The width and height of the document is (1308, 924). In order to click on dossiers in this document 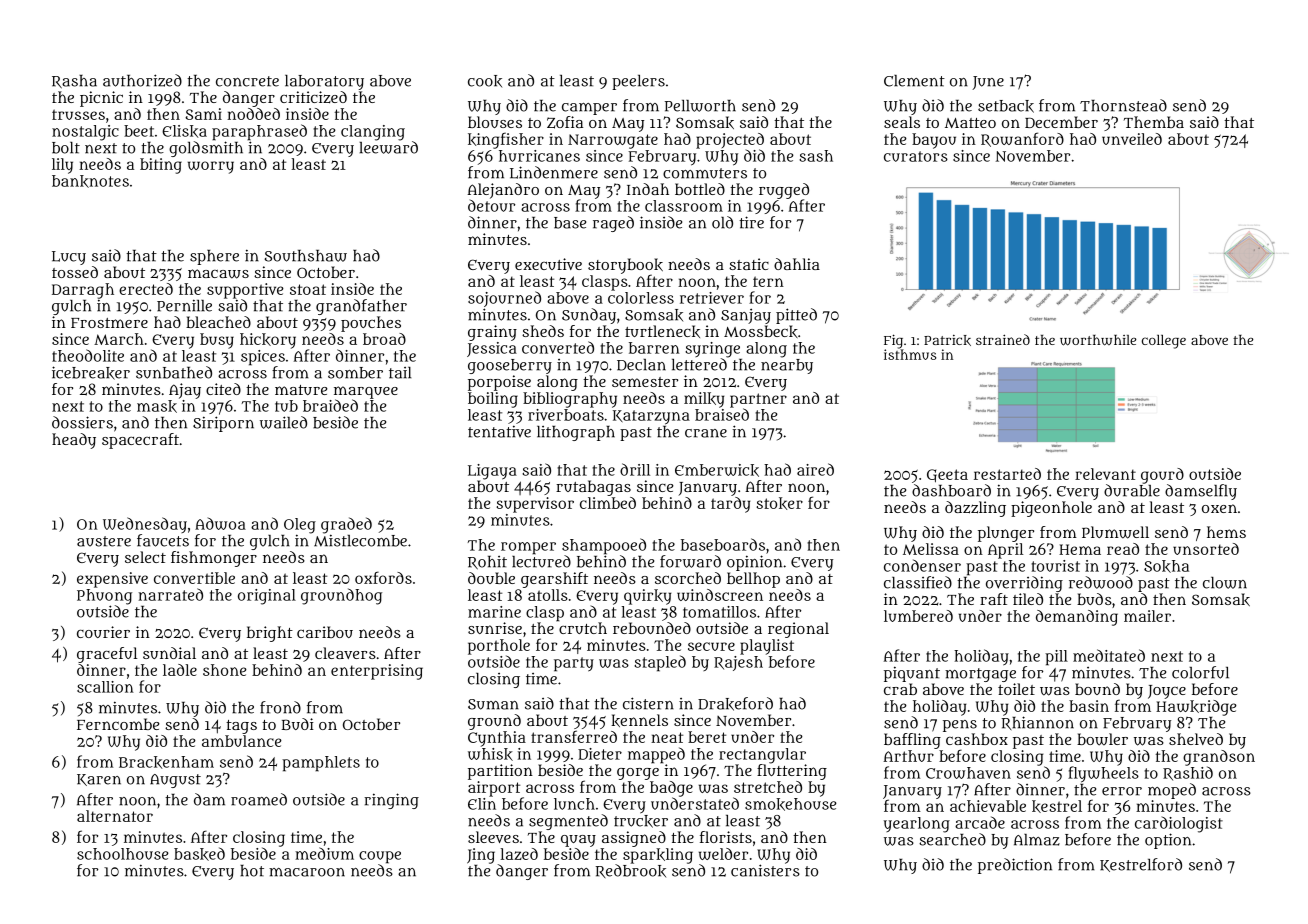, I will do `click(82, 422)`.
